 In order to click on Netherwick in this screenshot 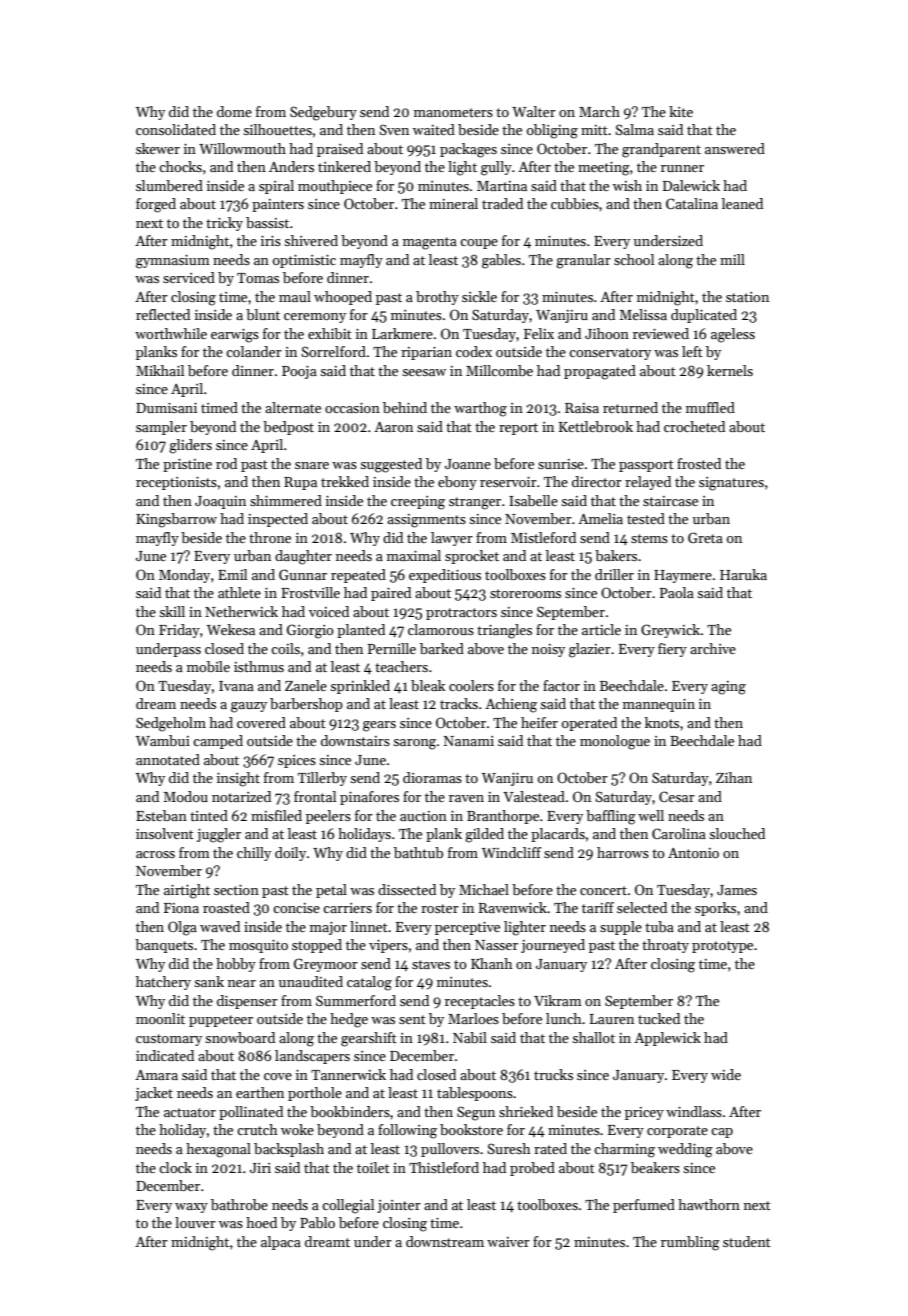, I will do `click(241, 611)`.
